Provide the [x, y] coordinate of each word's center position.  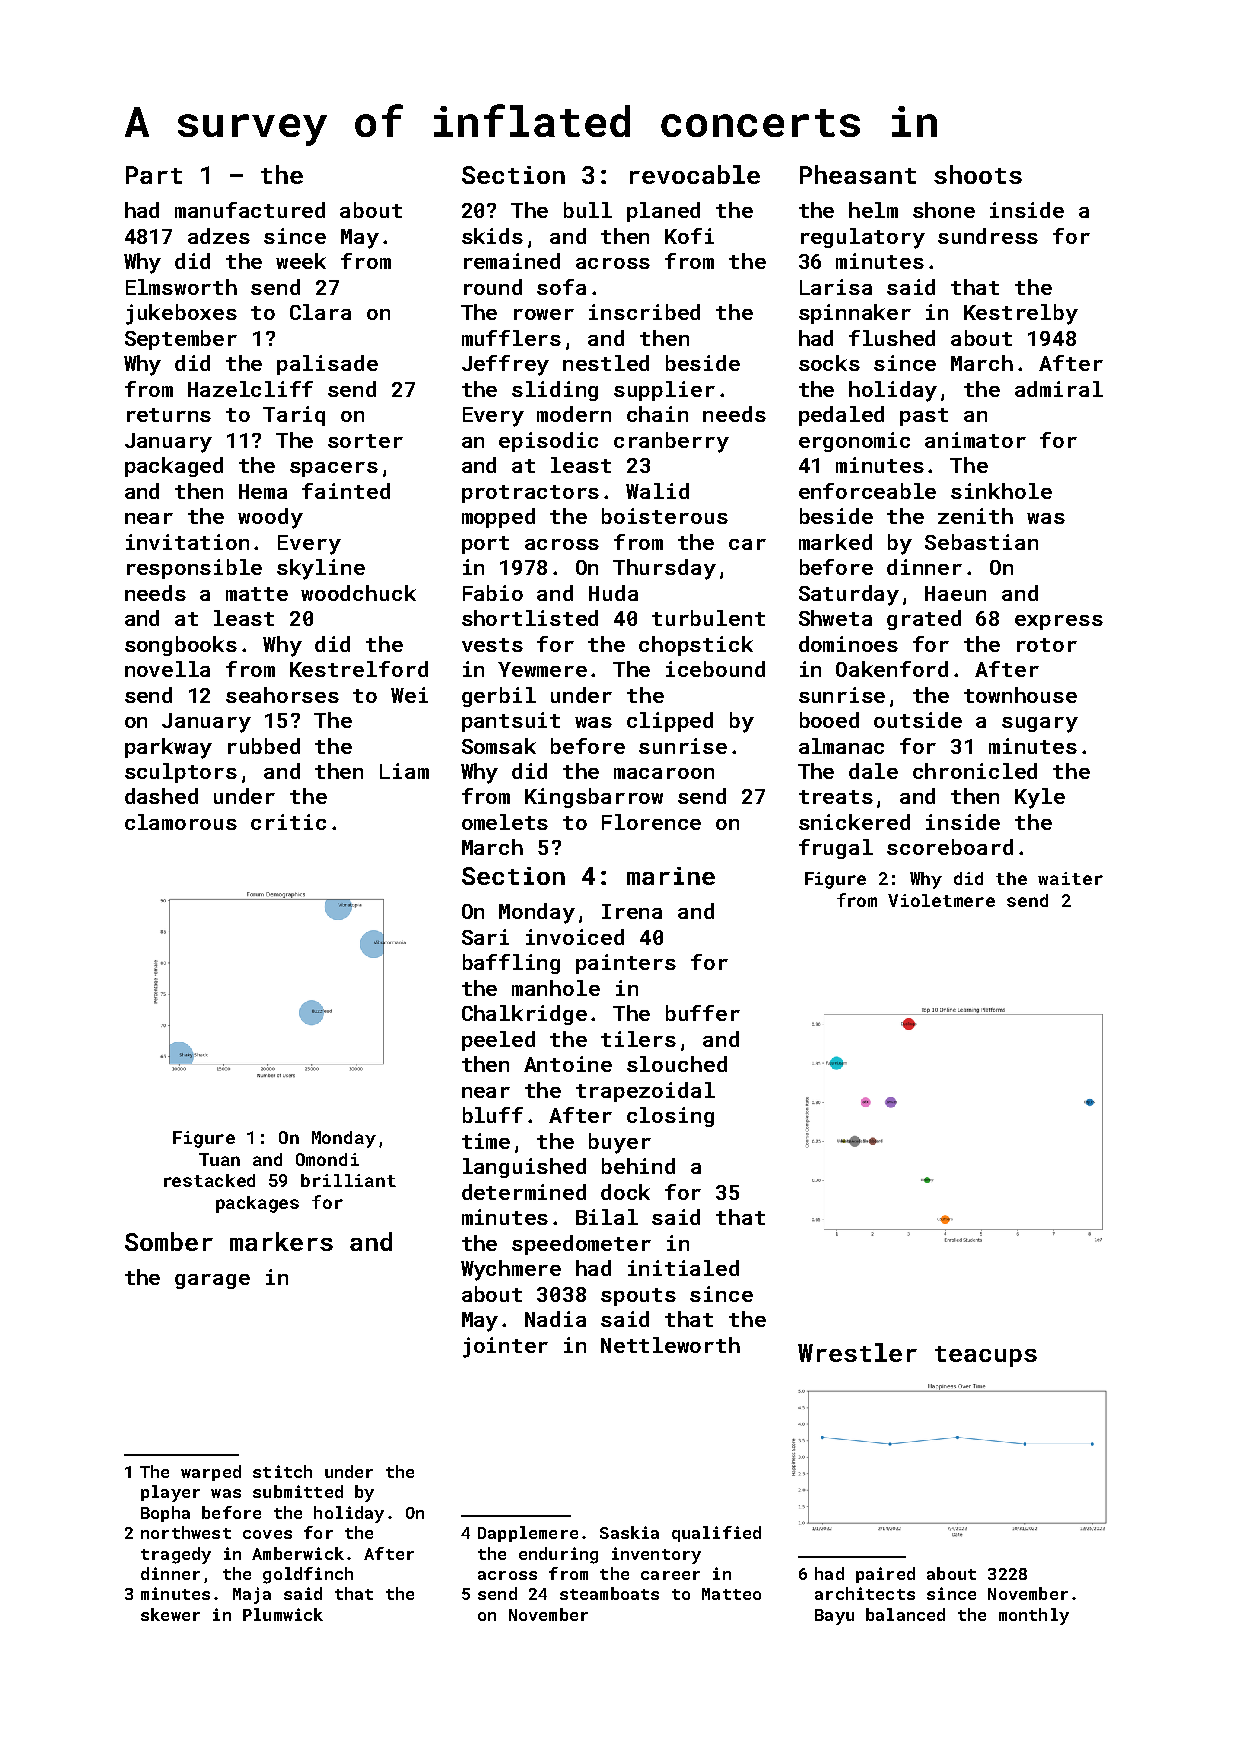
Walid [657, 491]
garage [212, 1281]
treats [836, 797]
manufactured [250, 210]
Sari [485, 937]
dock [625, 1192]
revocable [695, 174]
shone [944, 210]
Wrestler [857, 1352]
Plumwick [283, 1614]
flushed [892, 338]
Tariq [294, 416]
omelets [505, 822]
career [670, 1575]
